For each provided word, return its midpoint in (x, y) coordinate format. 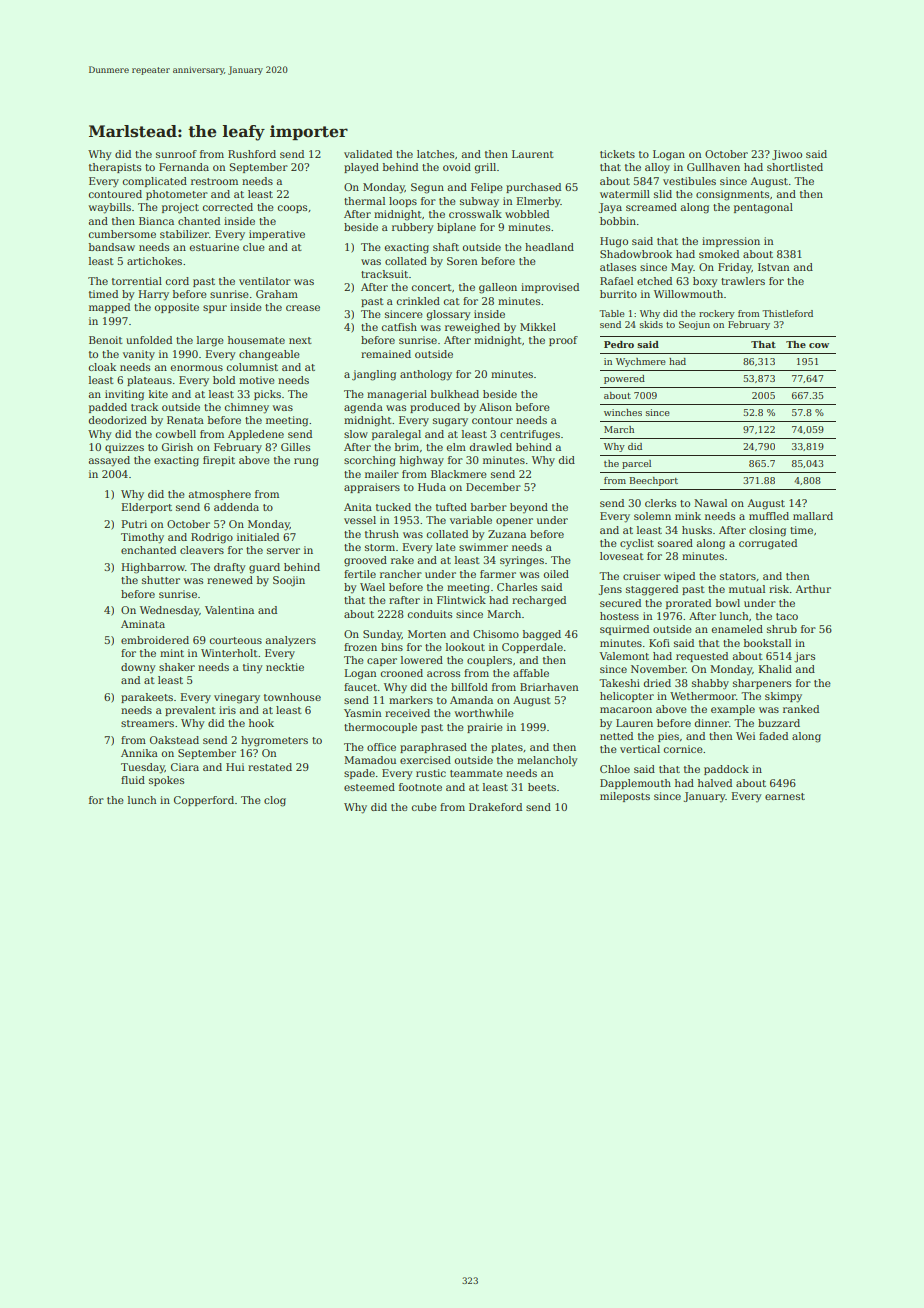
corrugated (768, 544)
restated (270, 767)
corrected (228, 207)
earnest (785, 796)
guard (264, 568)
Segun (427, 188)
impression (731, 242)
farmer (498, 574)
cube (424, 807)
